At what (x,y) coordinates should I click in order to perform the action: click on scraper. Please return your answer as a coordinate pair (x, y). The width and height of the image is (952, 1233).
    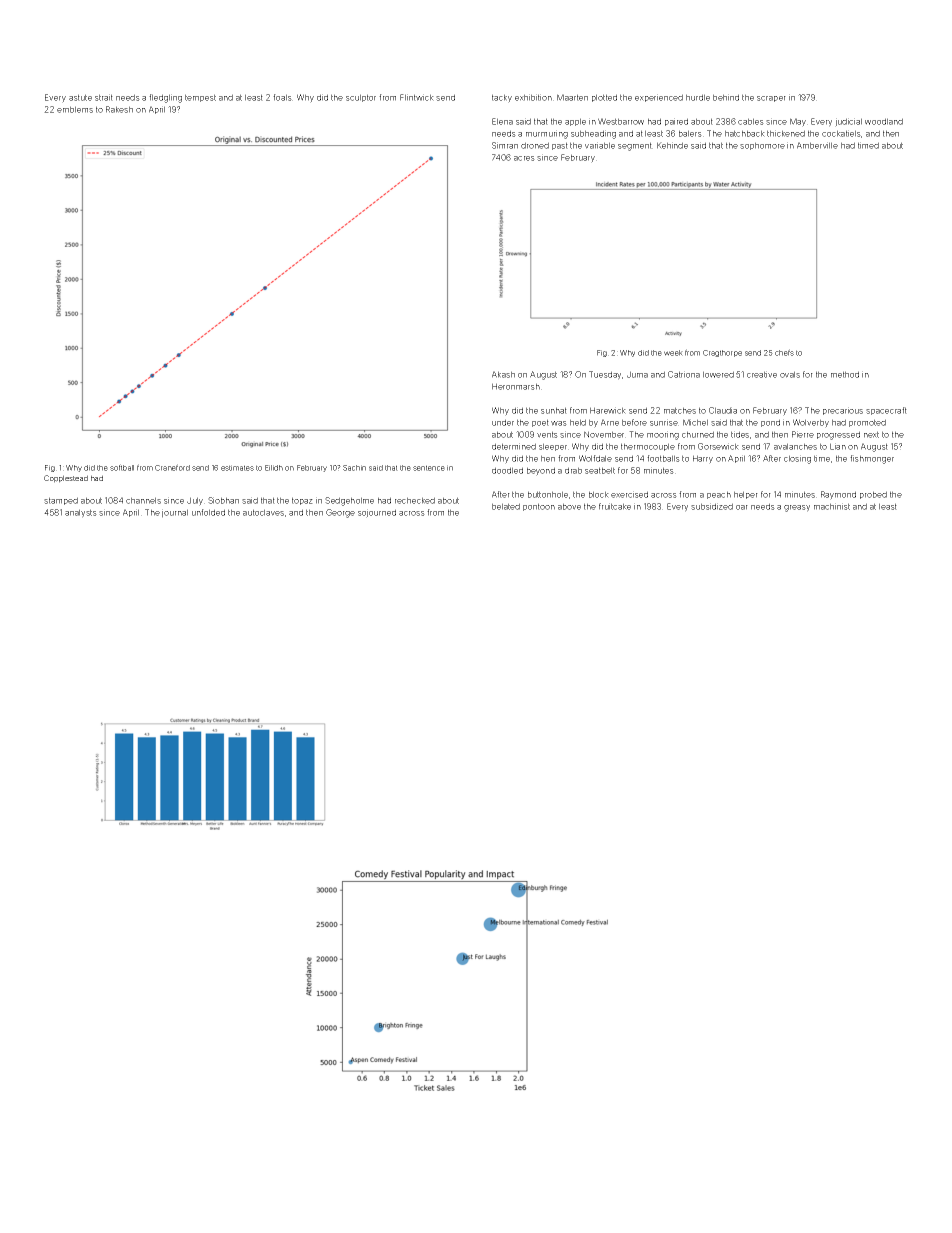
    Looking at the image, I should click on (771, 99).
